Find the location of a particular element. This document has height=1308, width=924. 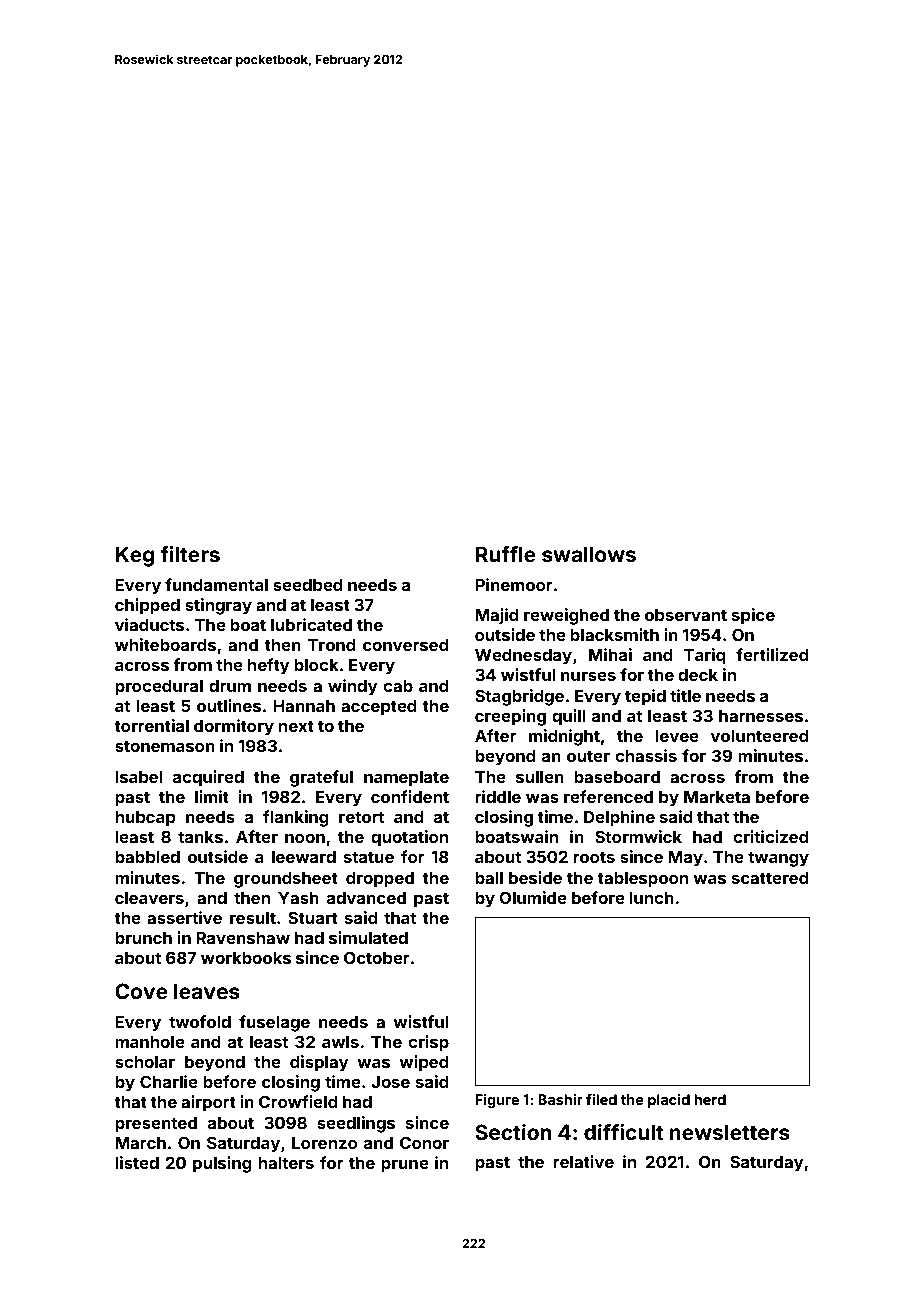

filed is located at coordinates (601, 1099).
